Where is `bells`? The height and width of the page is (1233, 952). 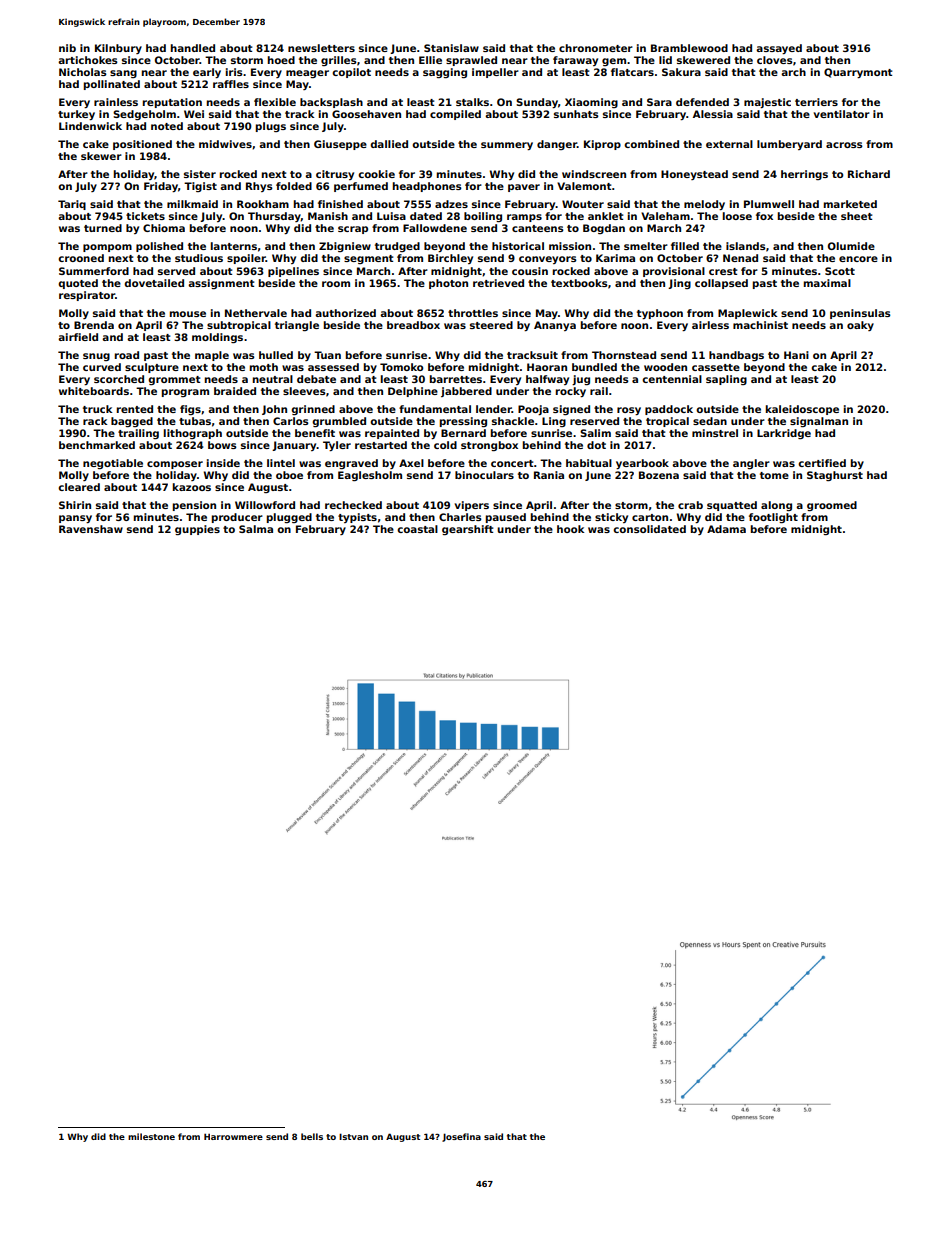
bells is located at coordinates (312, 1136).
